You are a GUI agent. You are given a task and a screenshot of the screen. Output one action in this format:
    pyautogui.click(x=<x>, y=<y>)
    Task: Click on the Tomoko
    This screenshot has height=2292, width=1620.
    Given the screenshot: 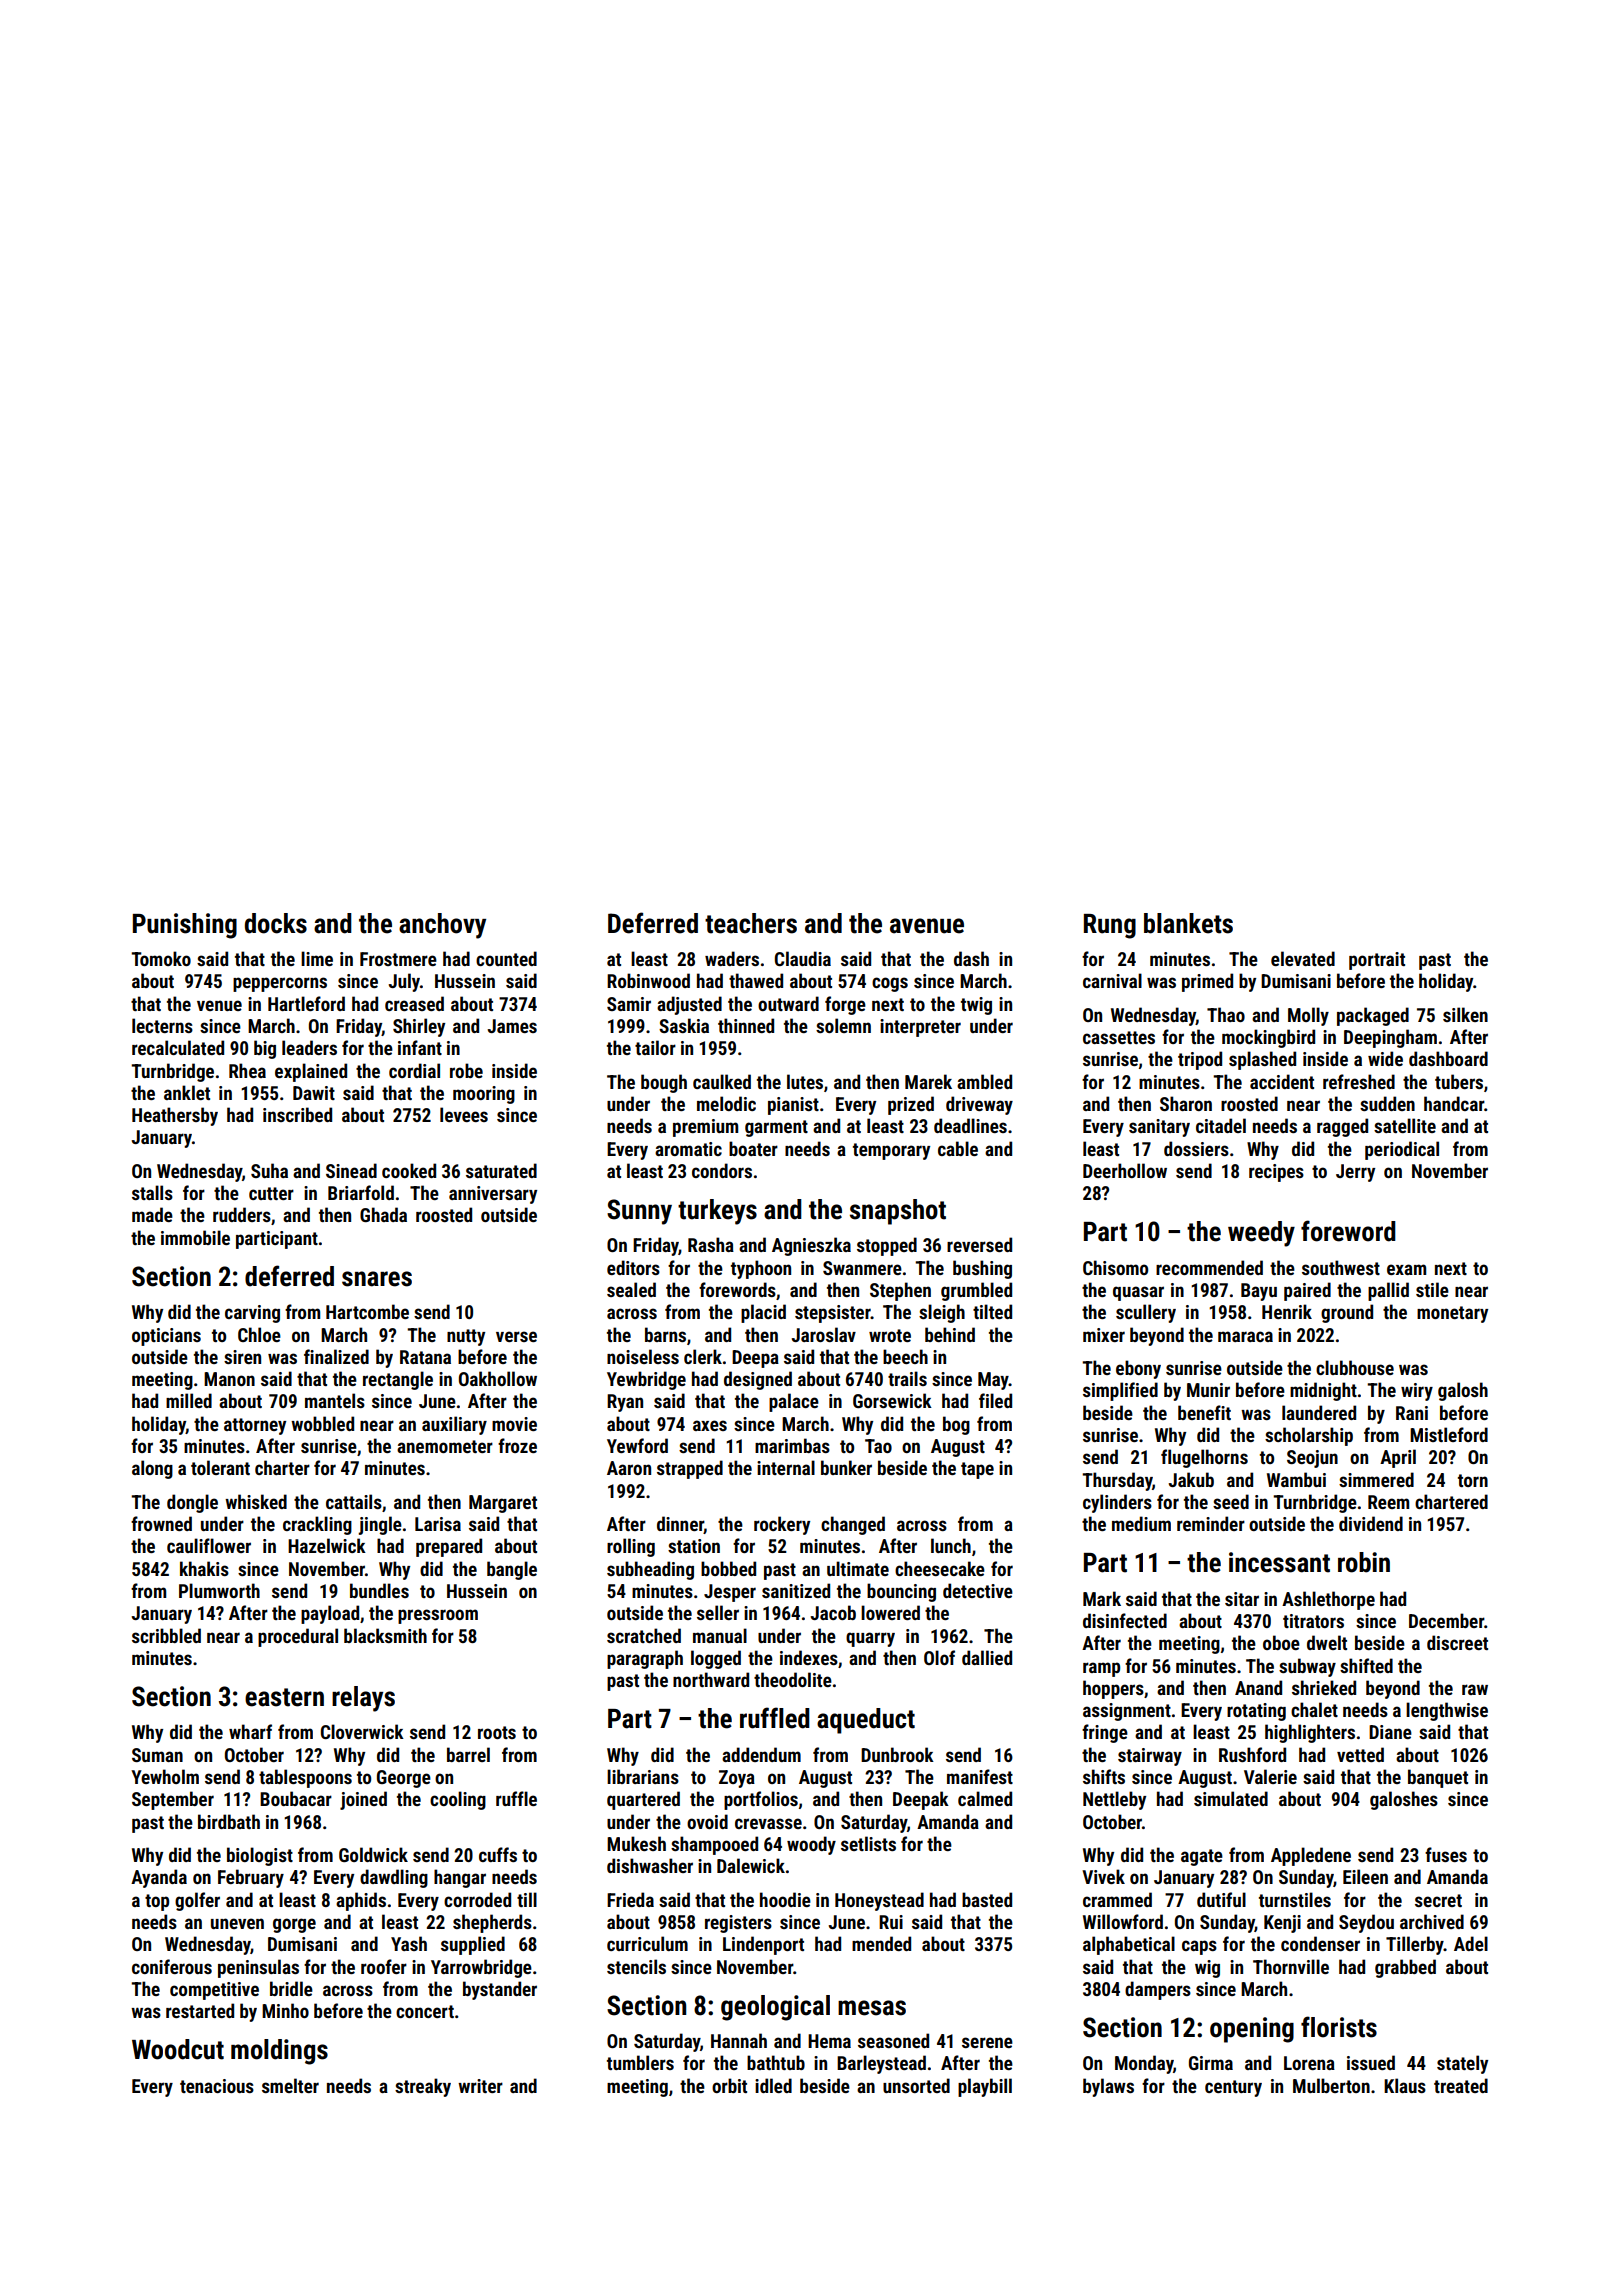 What is the action you would take?
    pyautogui.click(x=161, y=958)
